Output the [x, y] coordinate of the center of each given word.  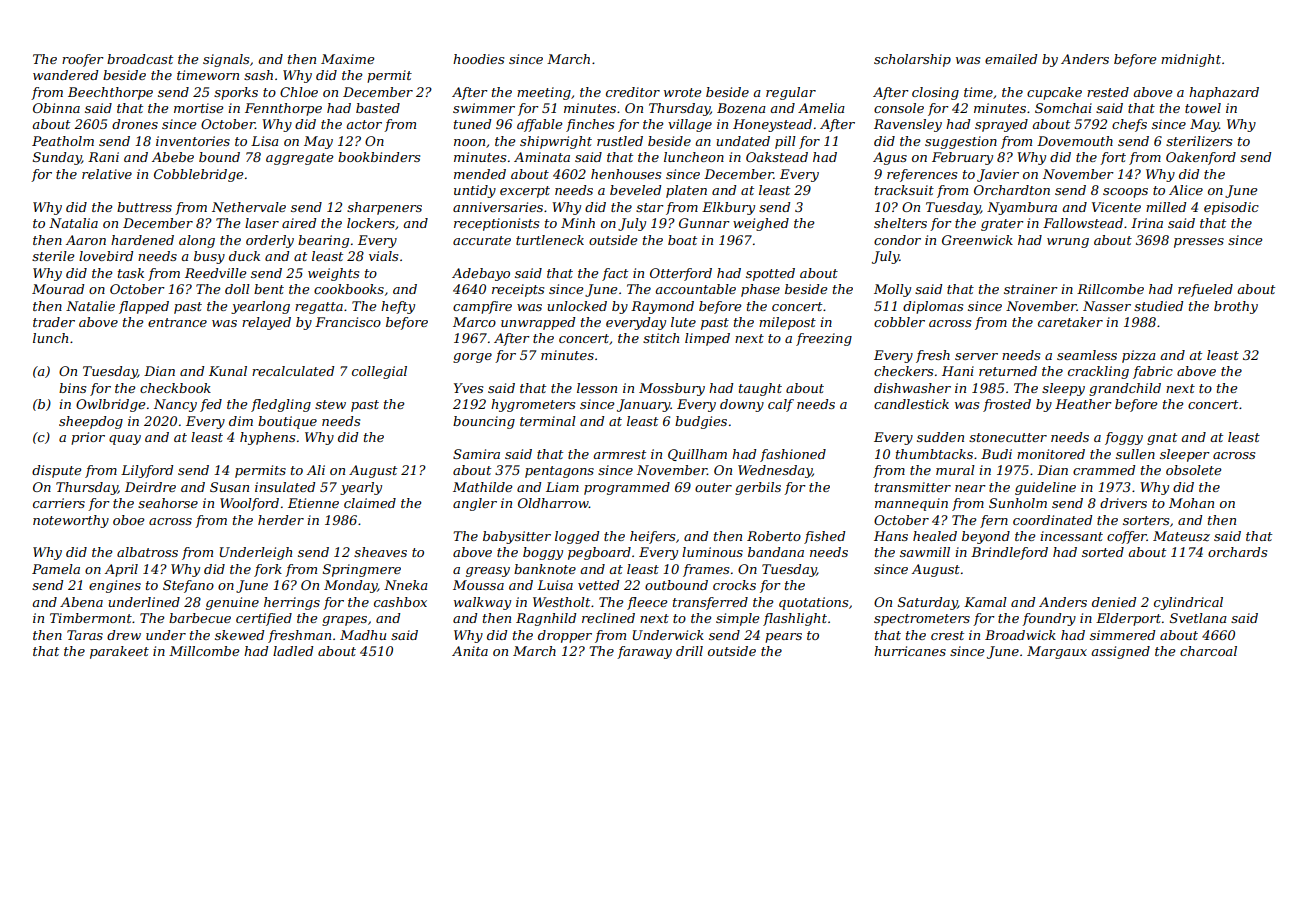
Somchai [1063, 108]
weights [333, 274]
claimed [370, 503]
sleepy [1063, 389]
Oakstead [777, 157]
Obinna [56, 108]
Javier [998, 175]
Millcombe [204, 651]
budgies [701, 422]
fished [824, 537]
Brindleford [1009, 553]
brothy [1236, 307]
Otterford [681, 274]
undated [743, 141]
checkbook [175, 388]
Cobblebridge [198, 175]
